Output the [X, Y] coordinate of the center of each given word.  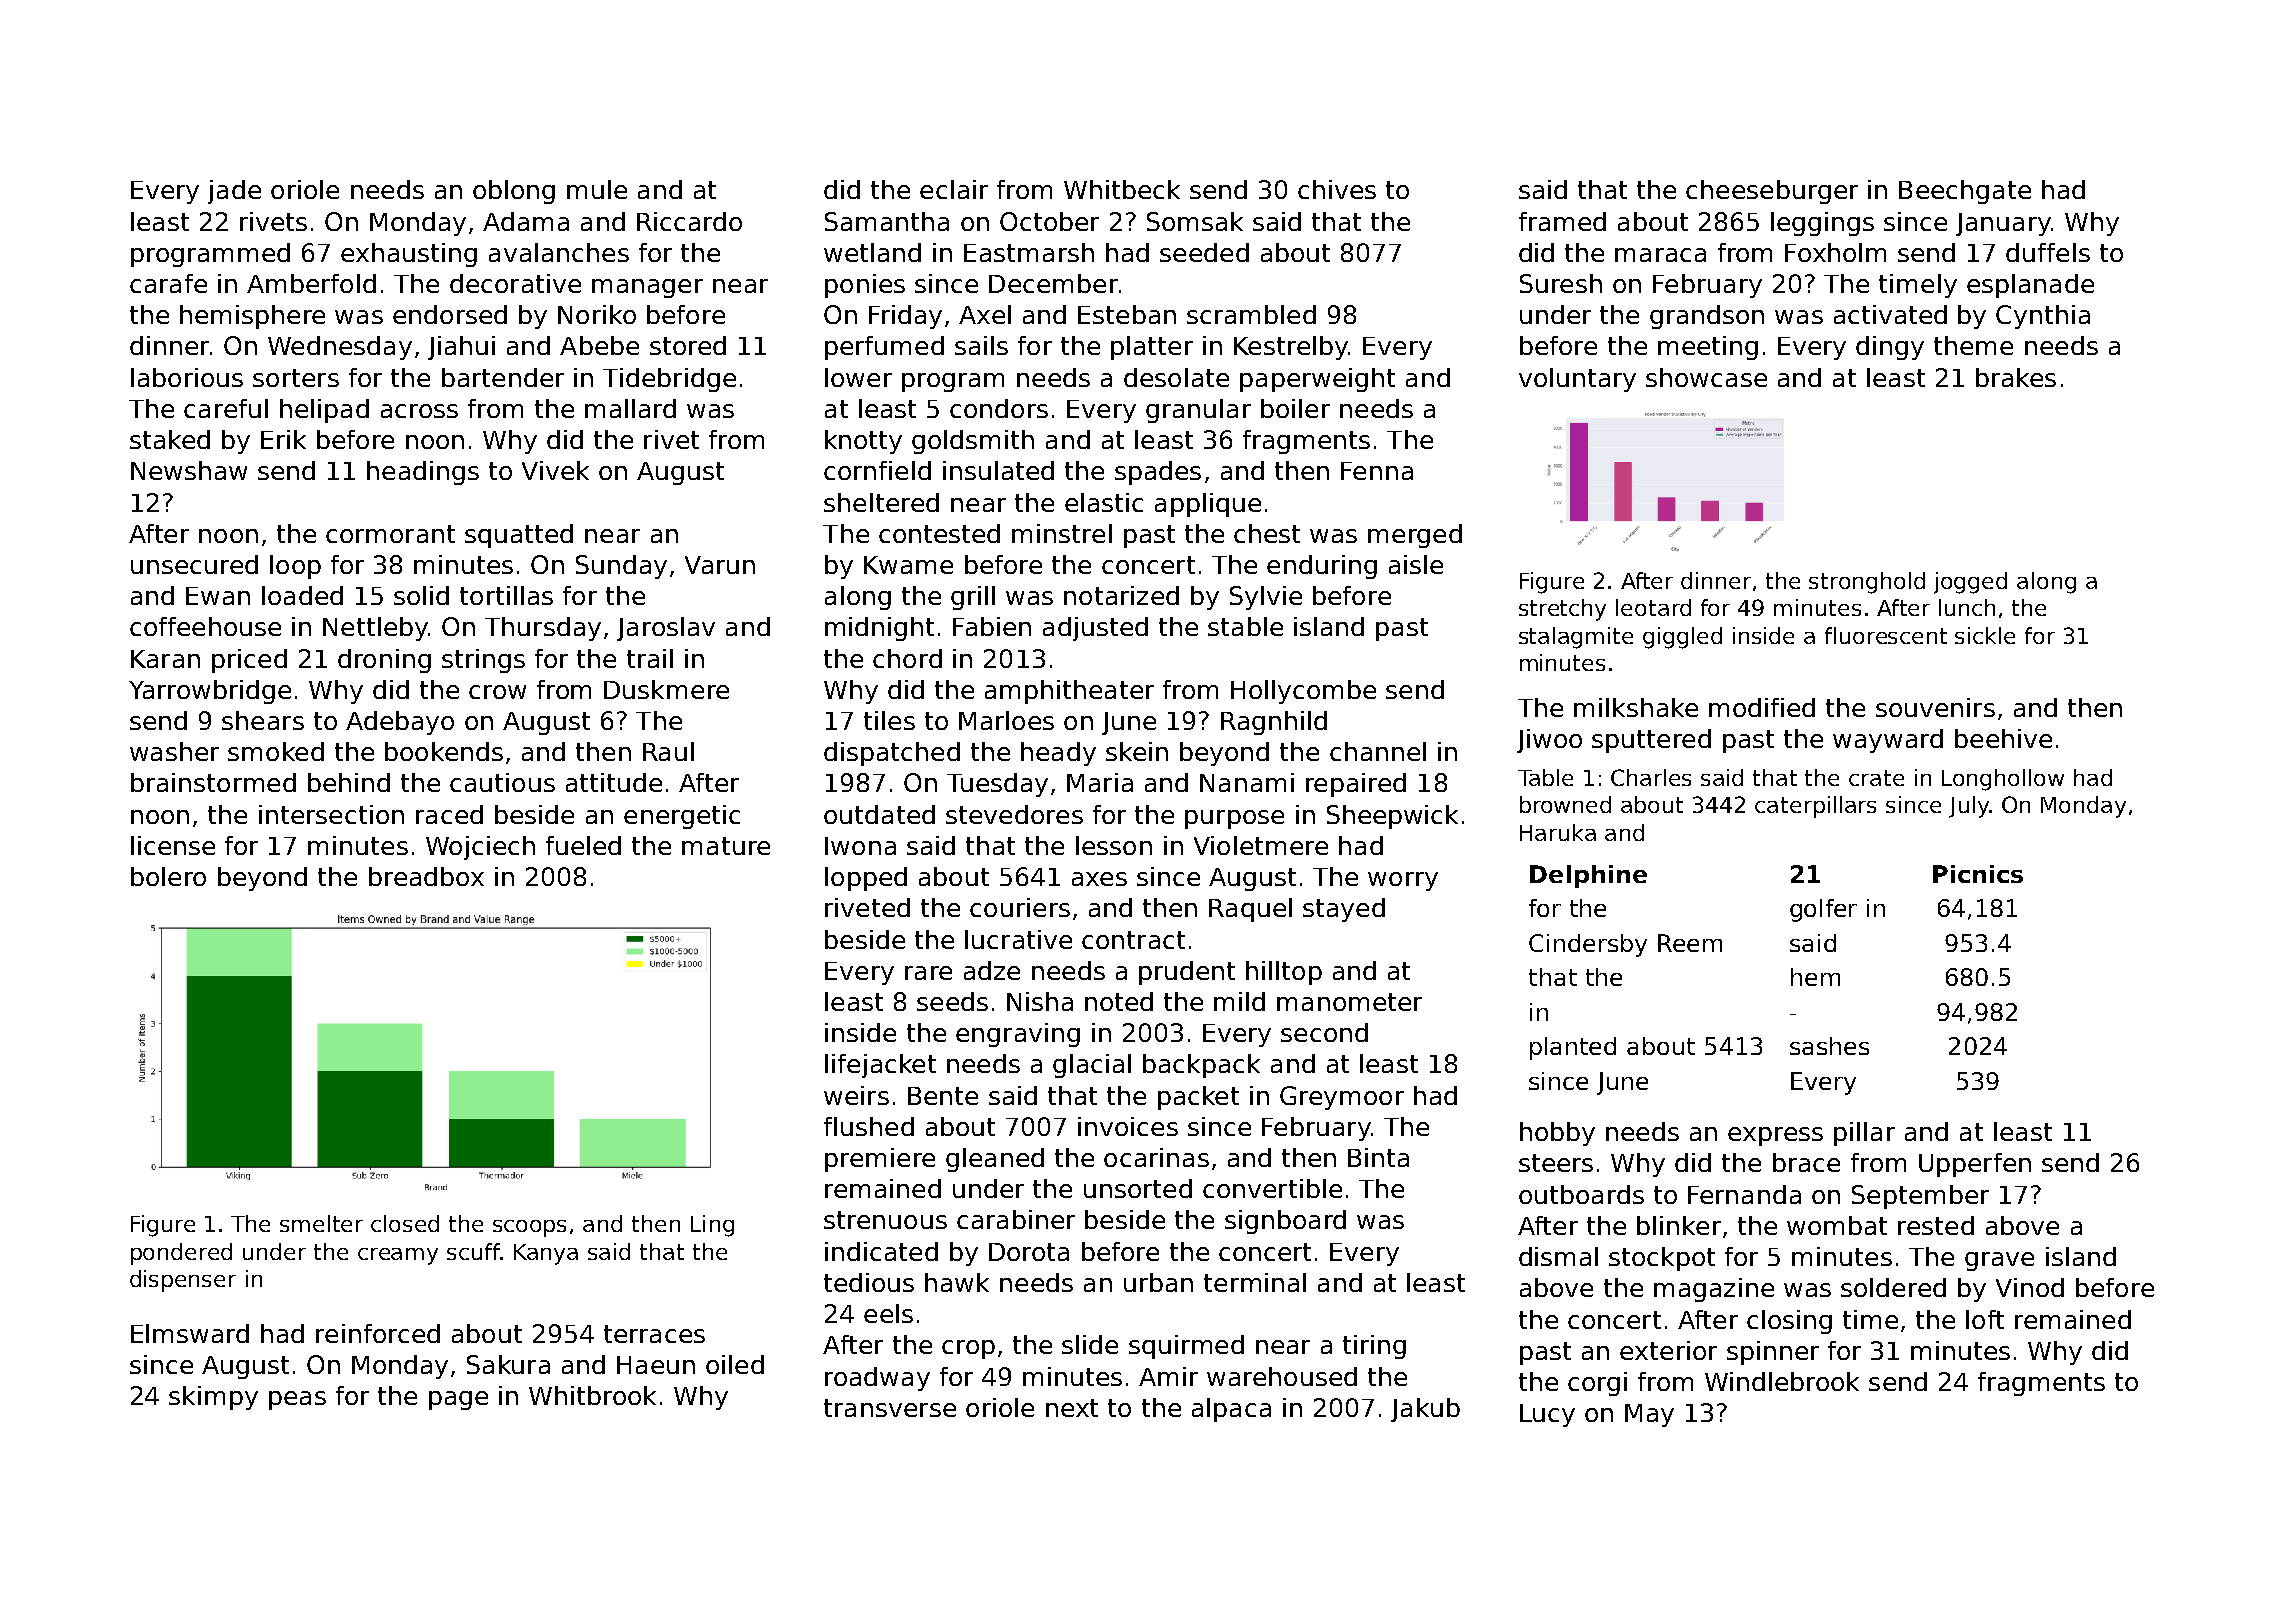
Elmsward [190, 1333]
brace [1806, 1162]
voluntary [1577, 380]
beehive [2003, 738]
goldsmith [973, 442]
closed [405, 1223]
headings [423, 473]
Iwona [860, 846]
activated [1890, 314]
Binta [1378, 1157]
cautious [502, 782]
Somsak [1195, 221]
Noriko [597, 314]
